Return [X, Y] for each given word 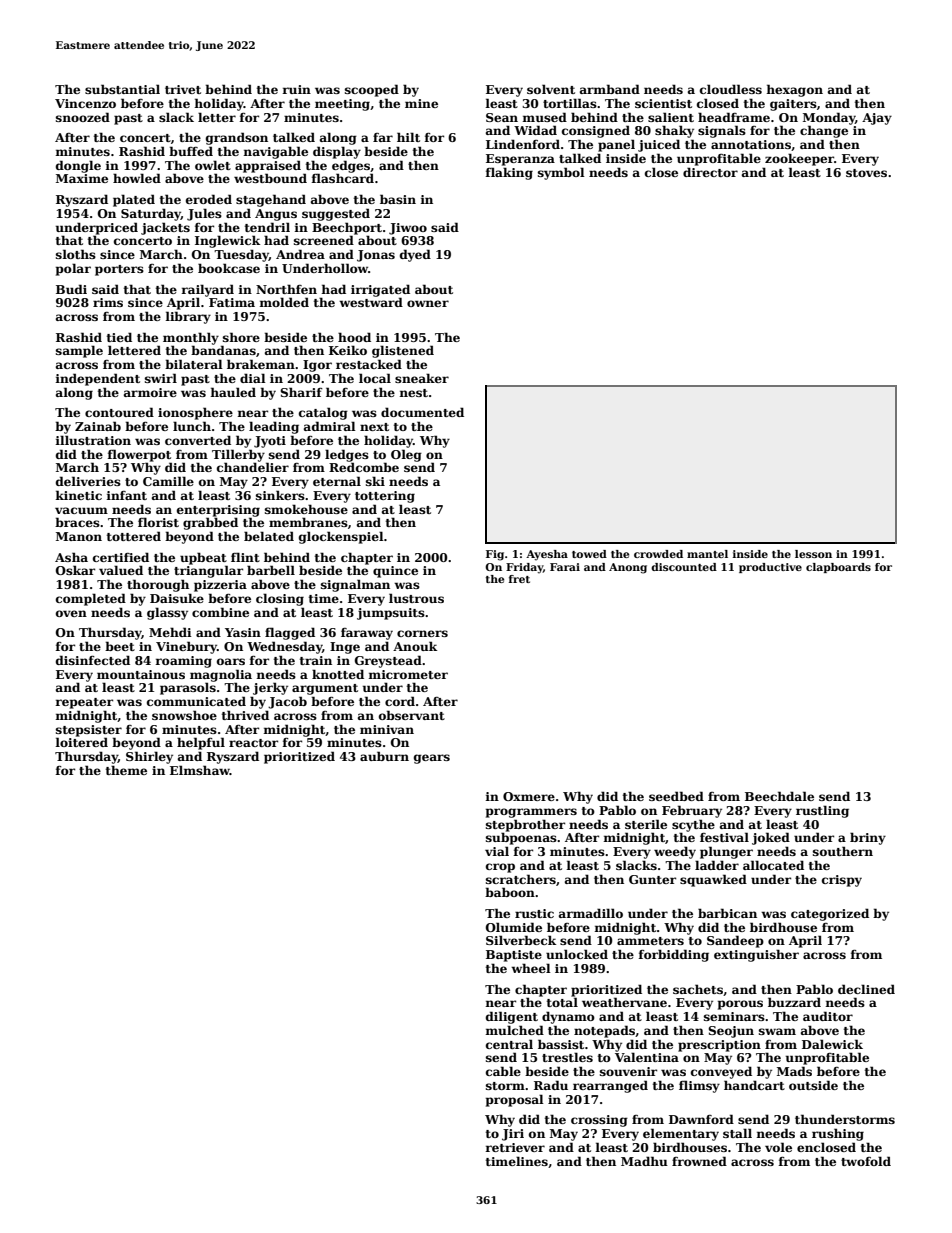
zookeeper [799, 159]
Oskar [75, 570]
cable [503, 1071]
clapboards [838, 568]
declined [866, 989]
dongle [78, 166]
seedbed [676, 796]
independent [97, 379]
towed [589, 554]
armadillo [591, 913]
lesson [813, 554]
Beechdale [779, 796]
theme [126, 770]
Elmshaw [200, 770]
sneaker [422, 378]
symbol [561, 173]
